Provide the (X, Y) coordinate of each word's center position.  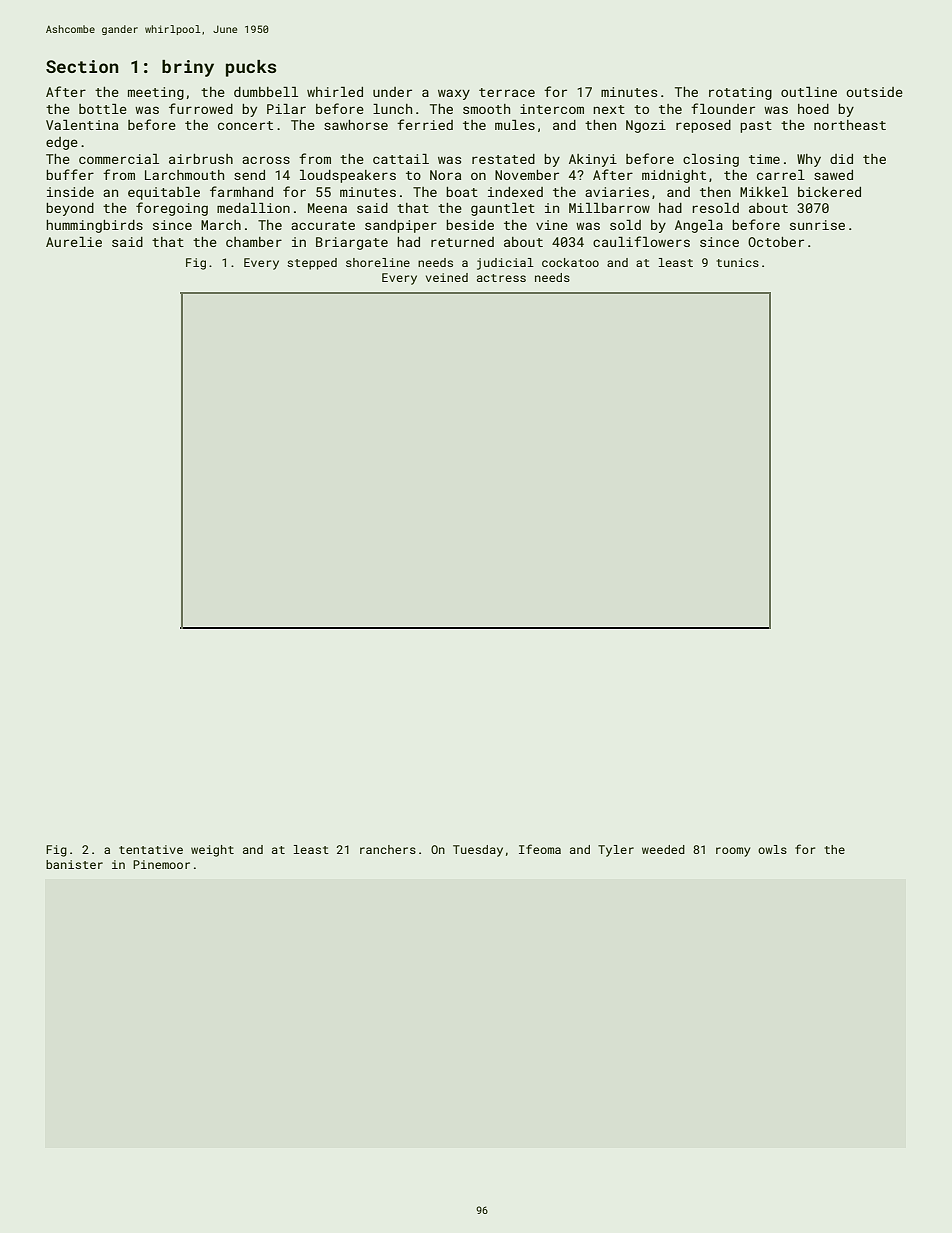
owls (772, 849)
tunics (738, 262)
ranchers (388, 849)
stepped (312, 264)
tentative (151, 849)
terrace (507, 92)
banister (74, 864)
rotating (740, 93)
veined (447, 277)
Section (82, 66)
